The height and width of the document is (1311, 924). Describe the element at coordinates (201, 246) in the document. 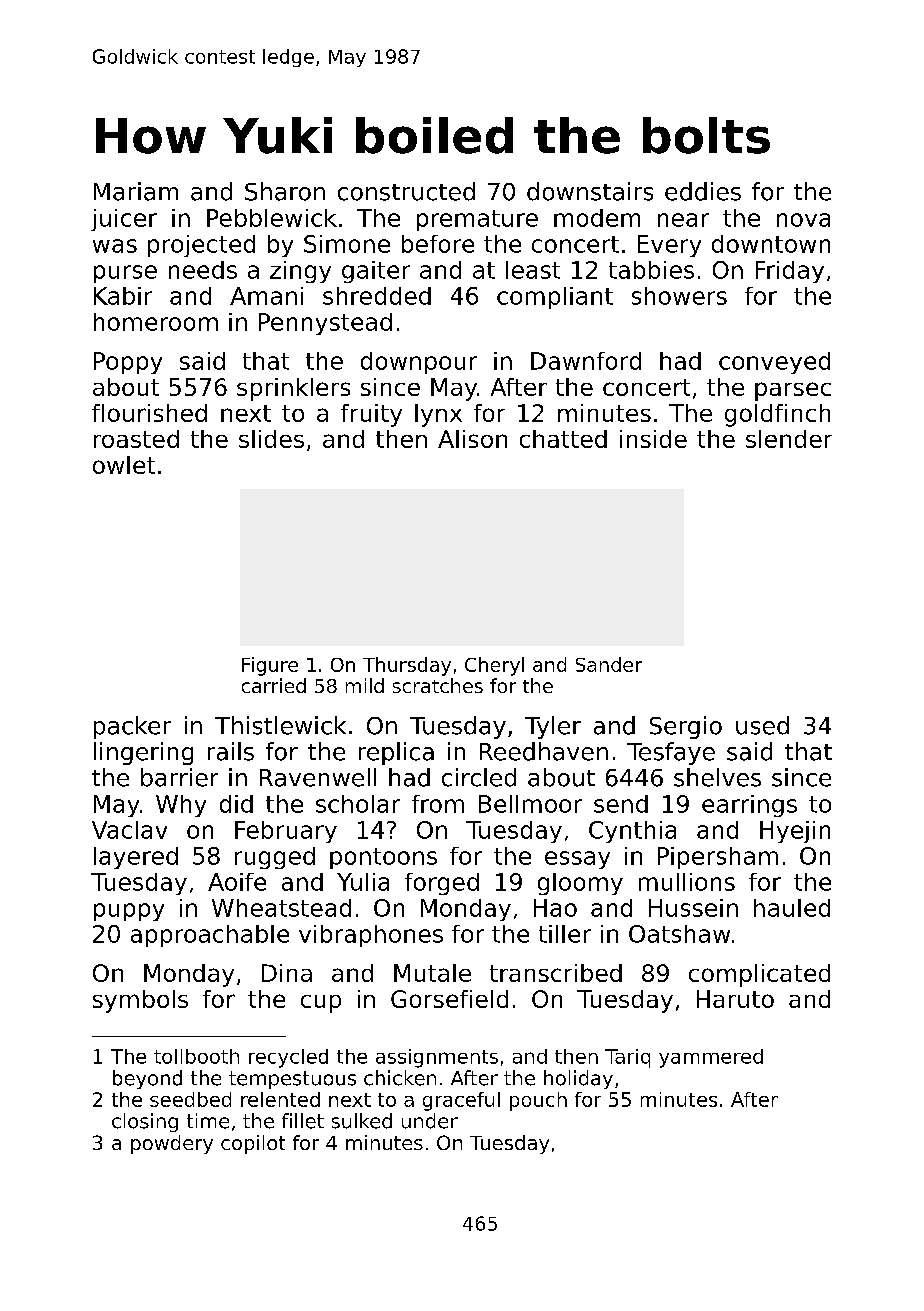

I see `projected` at that location.
